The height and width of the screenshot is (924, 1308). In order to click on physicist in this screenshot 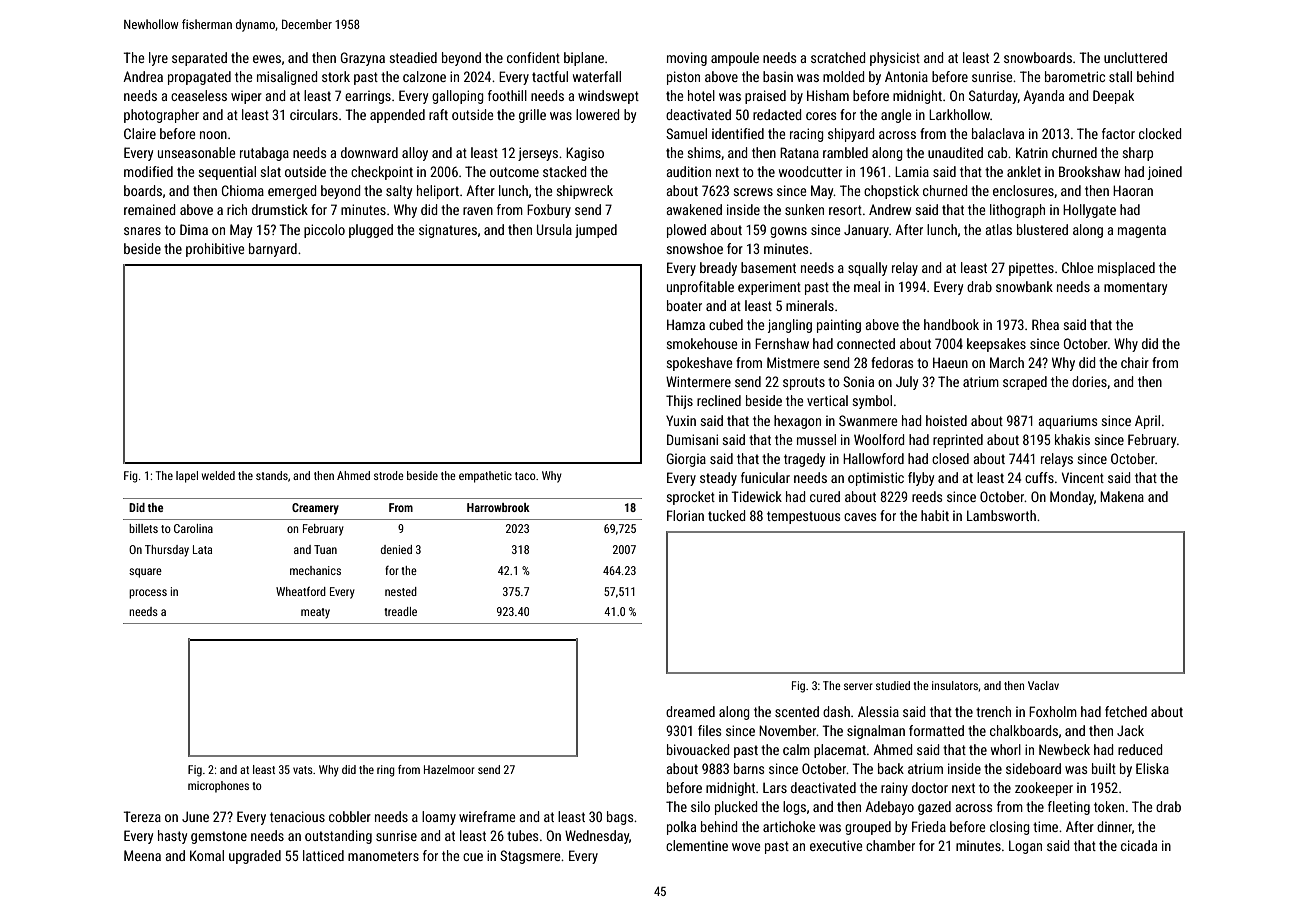, I will do `click(895, 59)`.
